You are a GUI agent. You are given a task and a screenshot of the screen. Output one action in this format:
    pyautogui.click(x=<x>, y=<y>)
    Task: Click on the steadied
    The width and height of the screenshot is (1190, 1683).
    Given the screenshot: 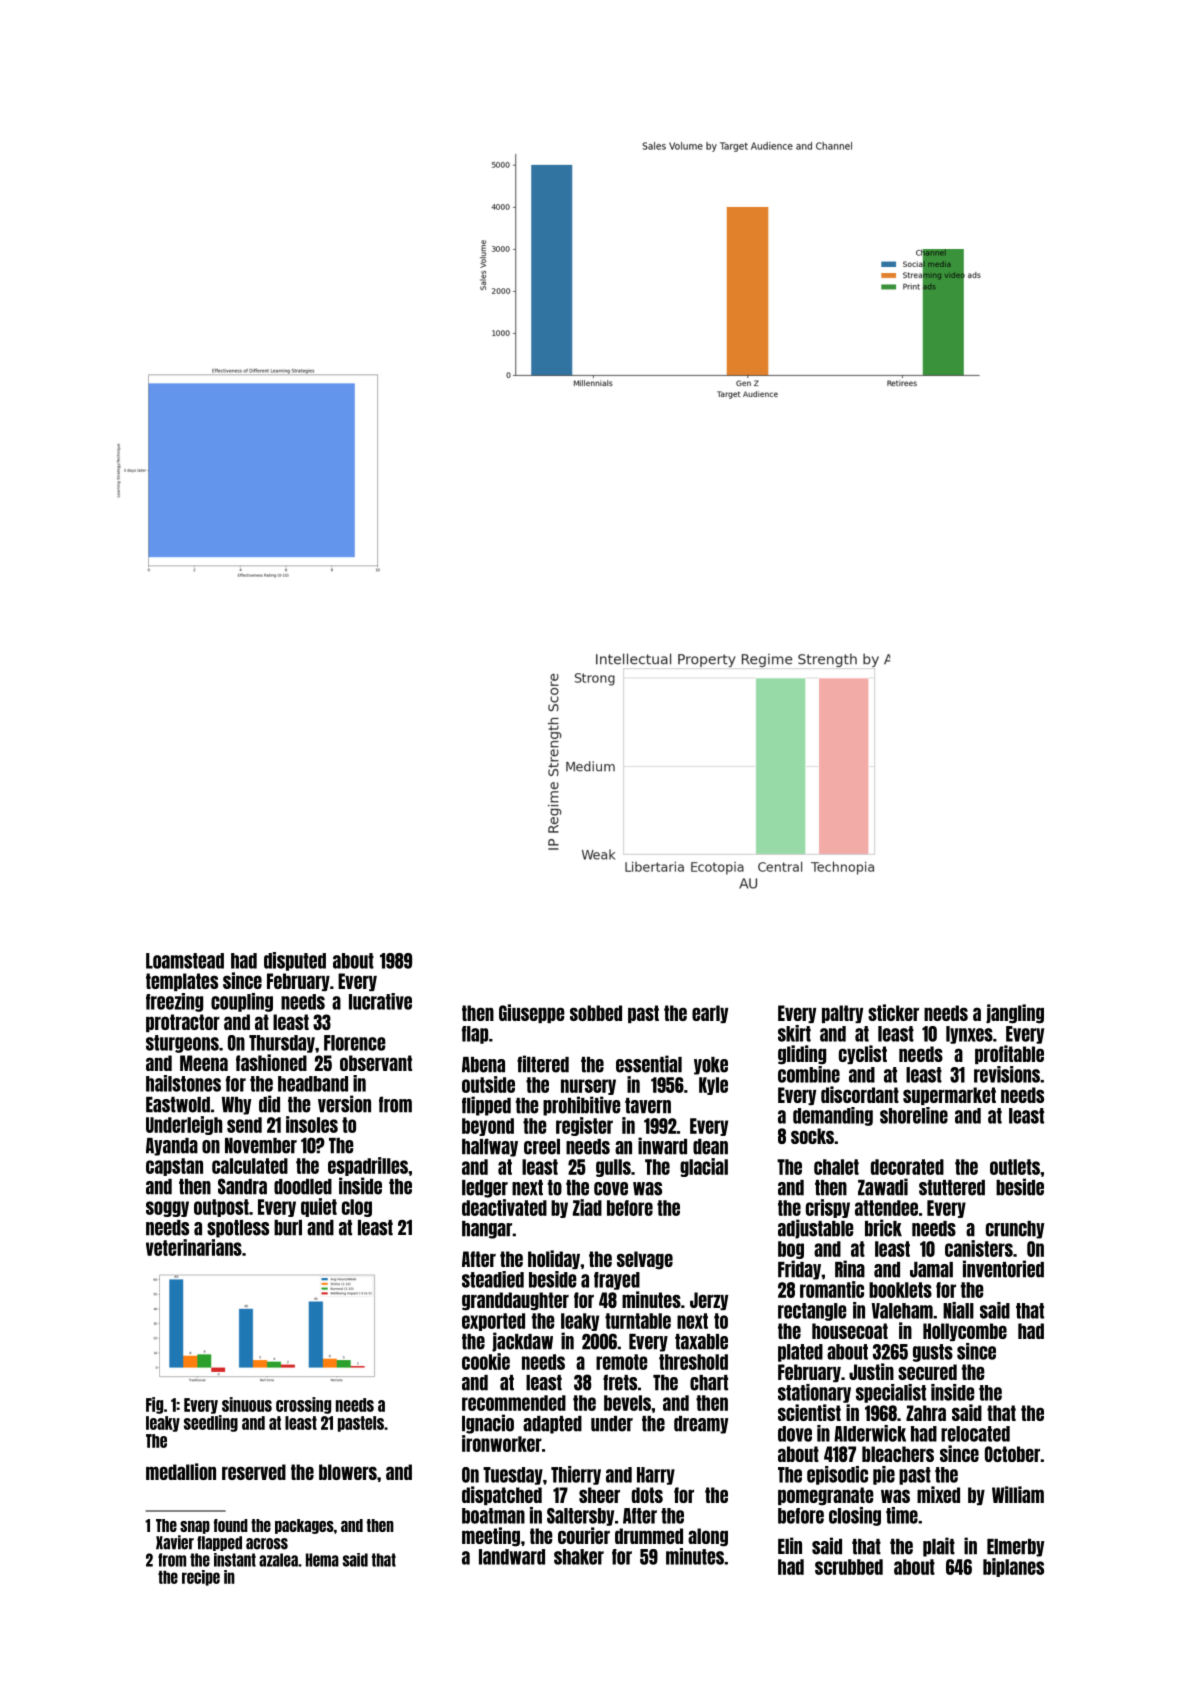 What is the action you would take?
    pyautogui.click(x=493, y=1279)
